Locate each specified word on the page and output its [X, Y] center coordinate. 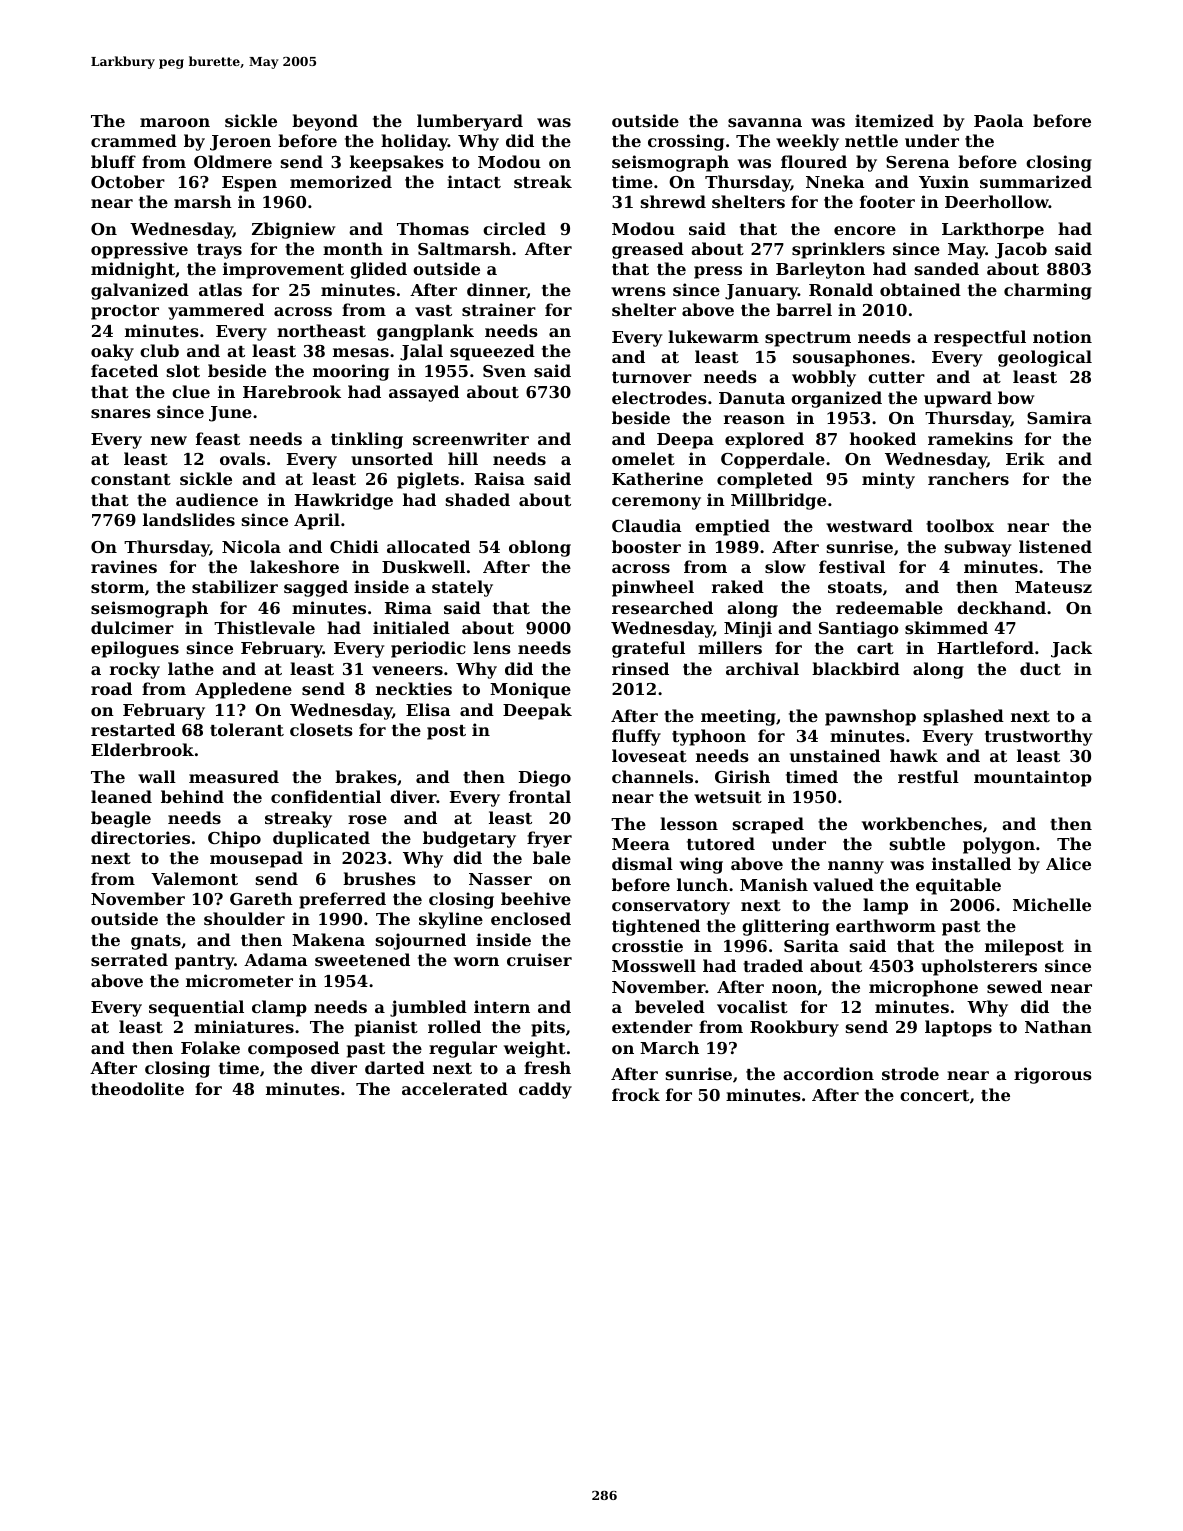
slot [183, 370]
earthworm [886, 925]
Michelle [1052, 904]
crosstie [647, 945]
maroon [175, 122]
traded [773, 965]
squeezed [492, 352]
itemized [894, 120]
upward [958, 399]
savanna [765, 122]
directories [140, 837]
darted [395, 1067]
